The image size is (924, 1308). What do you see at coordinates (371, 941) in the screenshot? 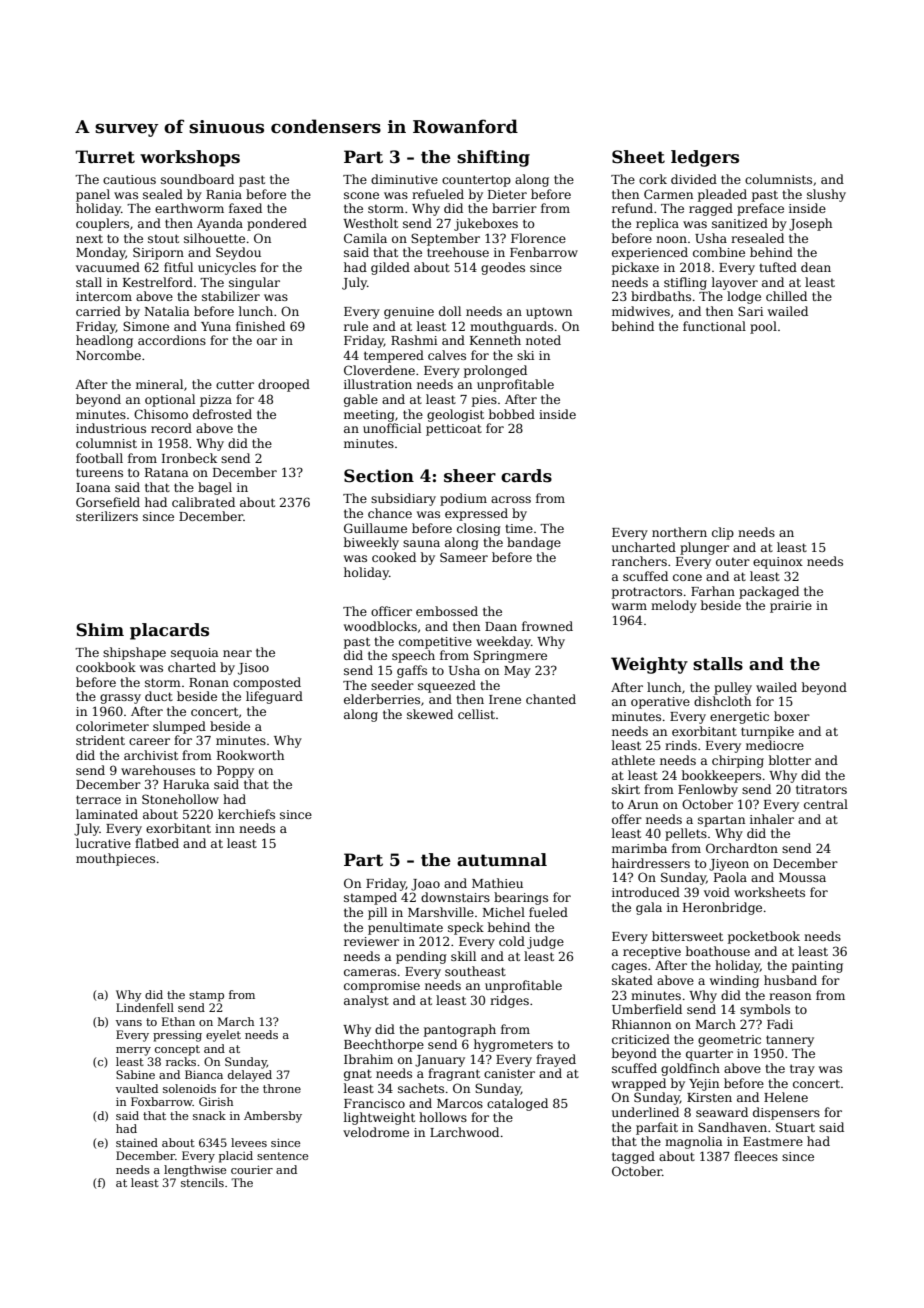
I see `reviewer` at bounding box center [371, 941].
